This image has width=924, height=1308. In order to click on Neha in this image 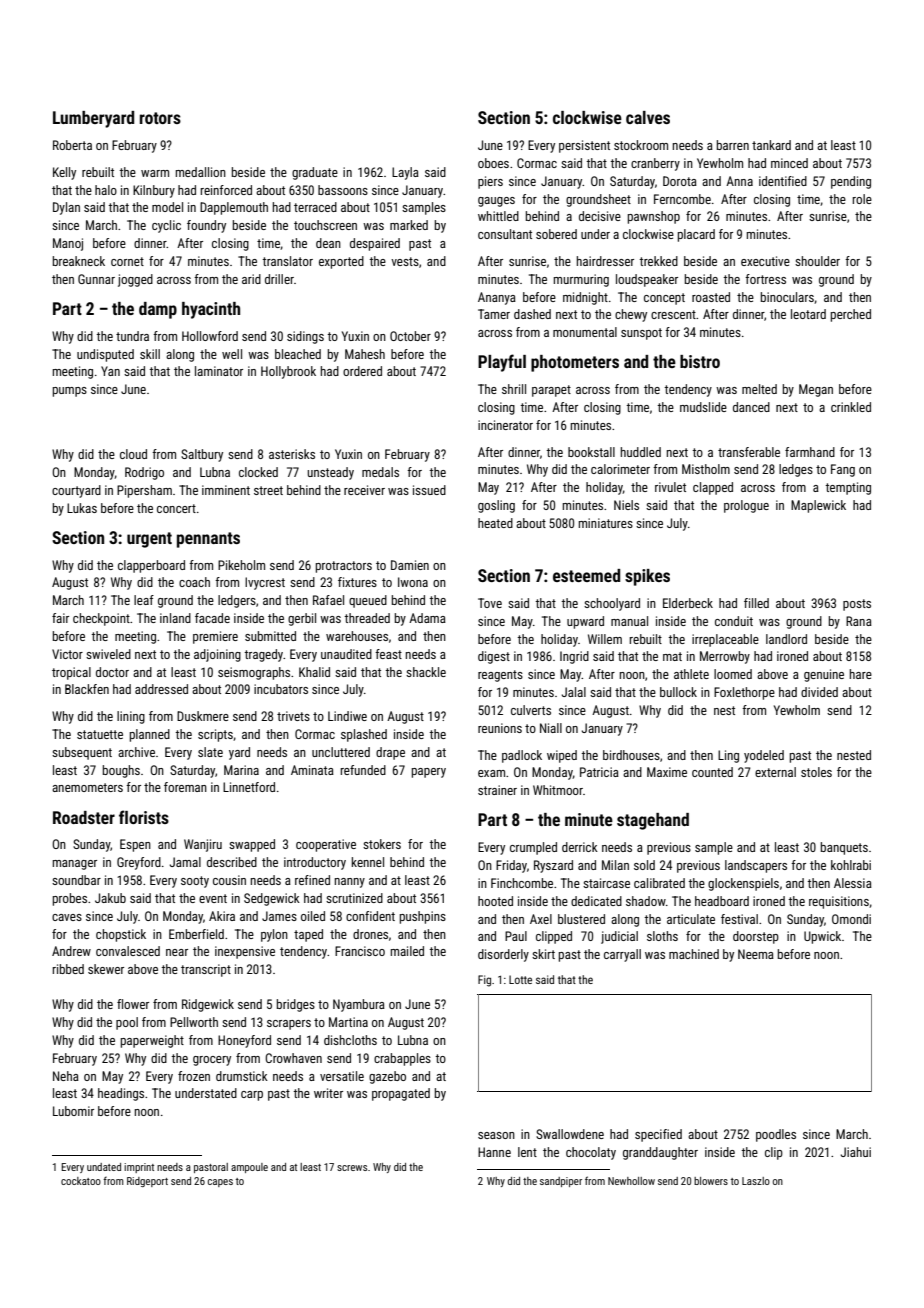, I will do `click(66, 1076)`.
